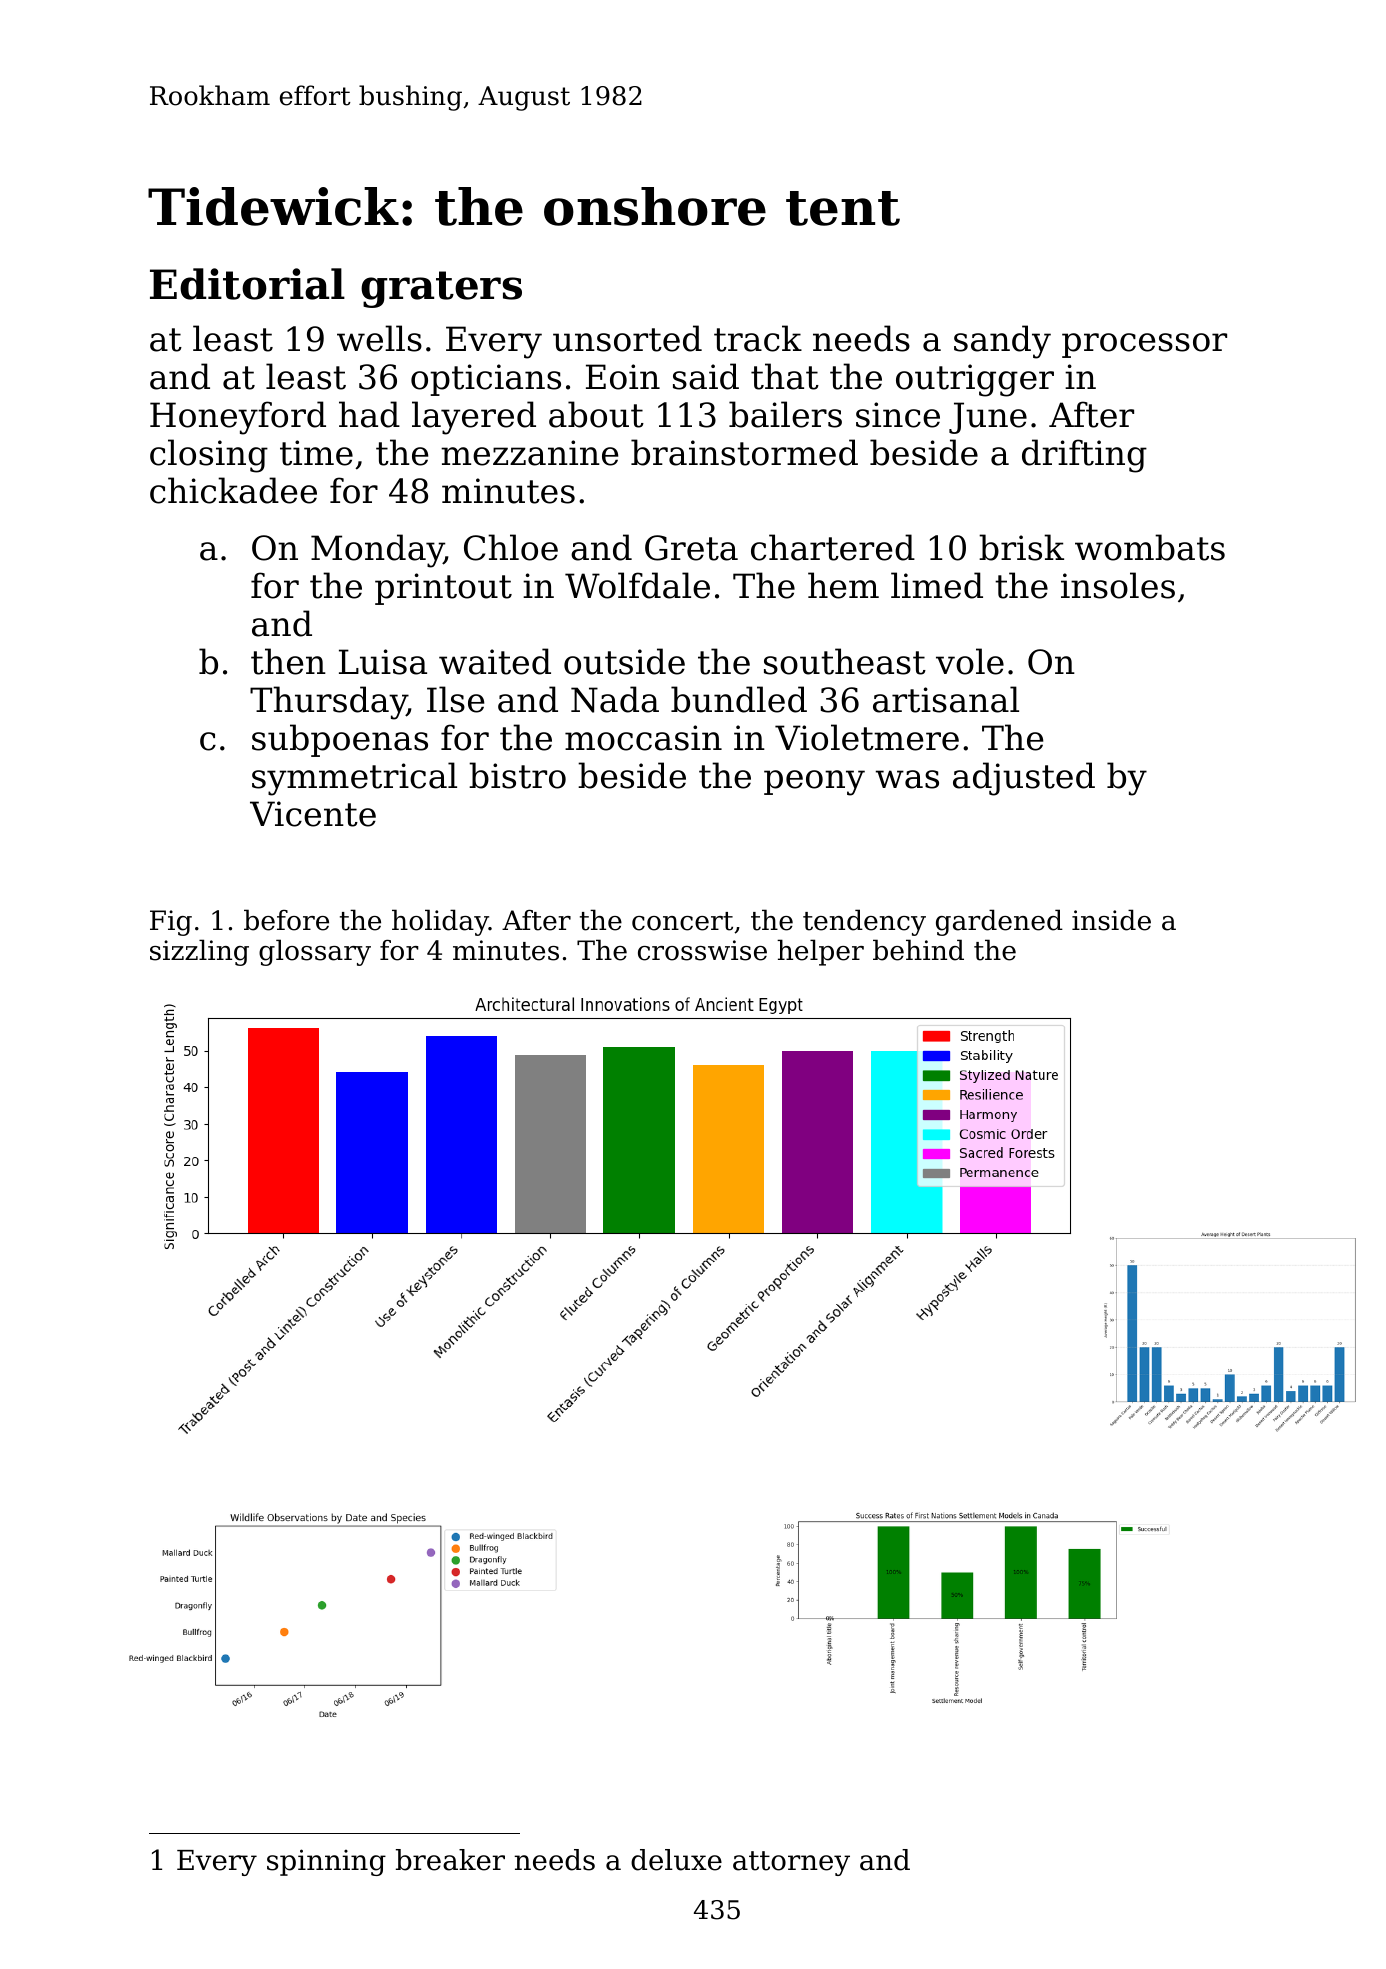 This screenshot has width=1386, height=1969. What do you see at coordinates (326, 1862) in the screenshot?
I see `spinning` at bounding box center [326, 1862].
